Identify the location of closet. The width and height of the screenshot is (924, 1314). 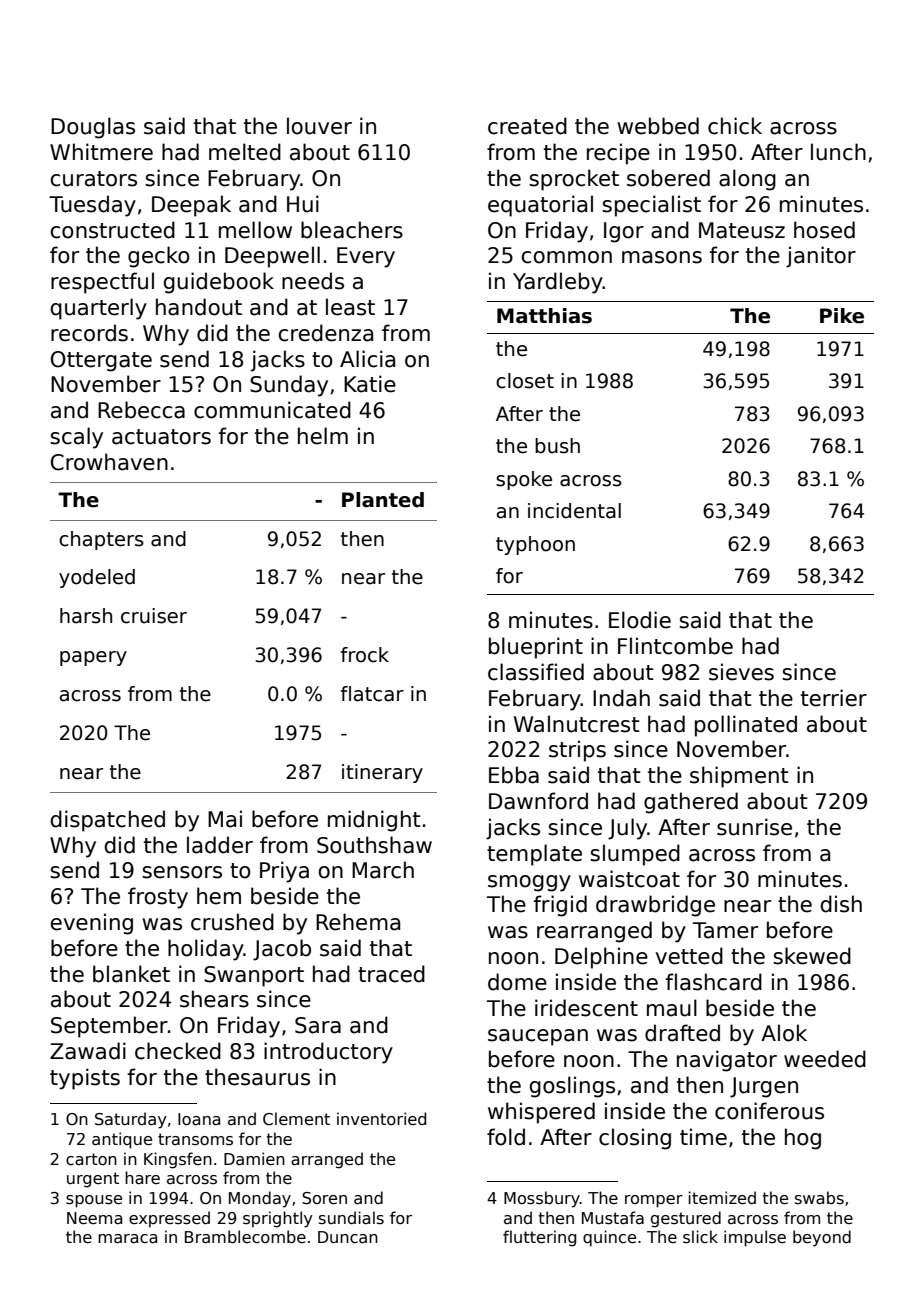
(525, 381).
